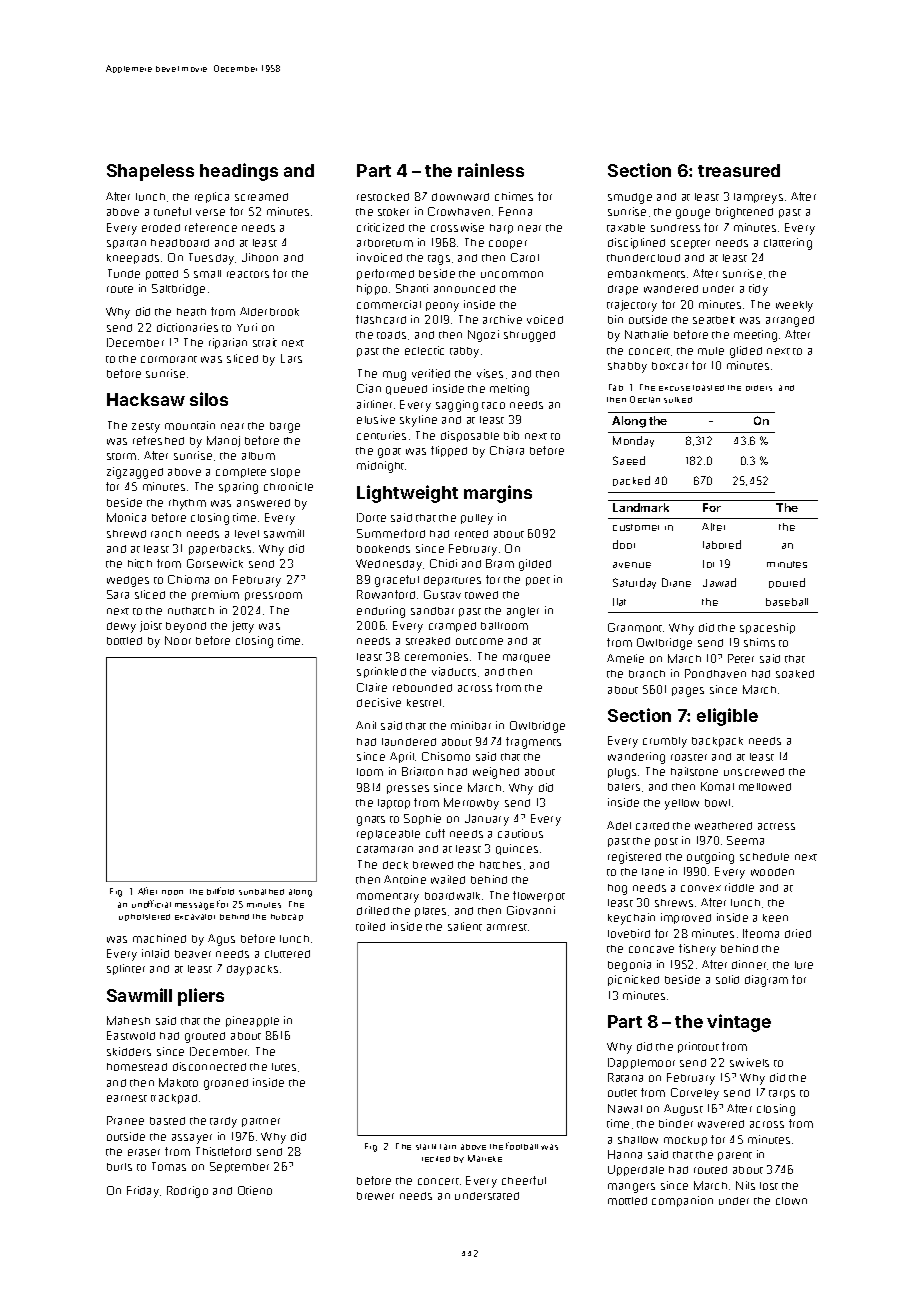 The image size is (924, 1308). I want to click on inlaid, so click(155, 953).
